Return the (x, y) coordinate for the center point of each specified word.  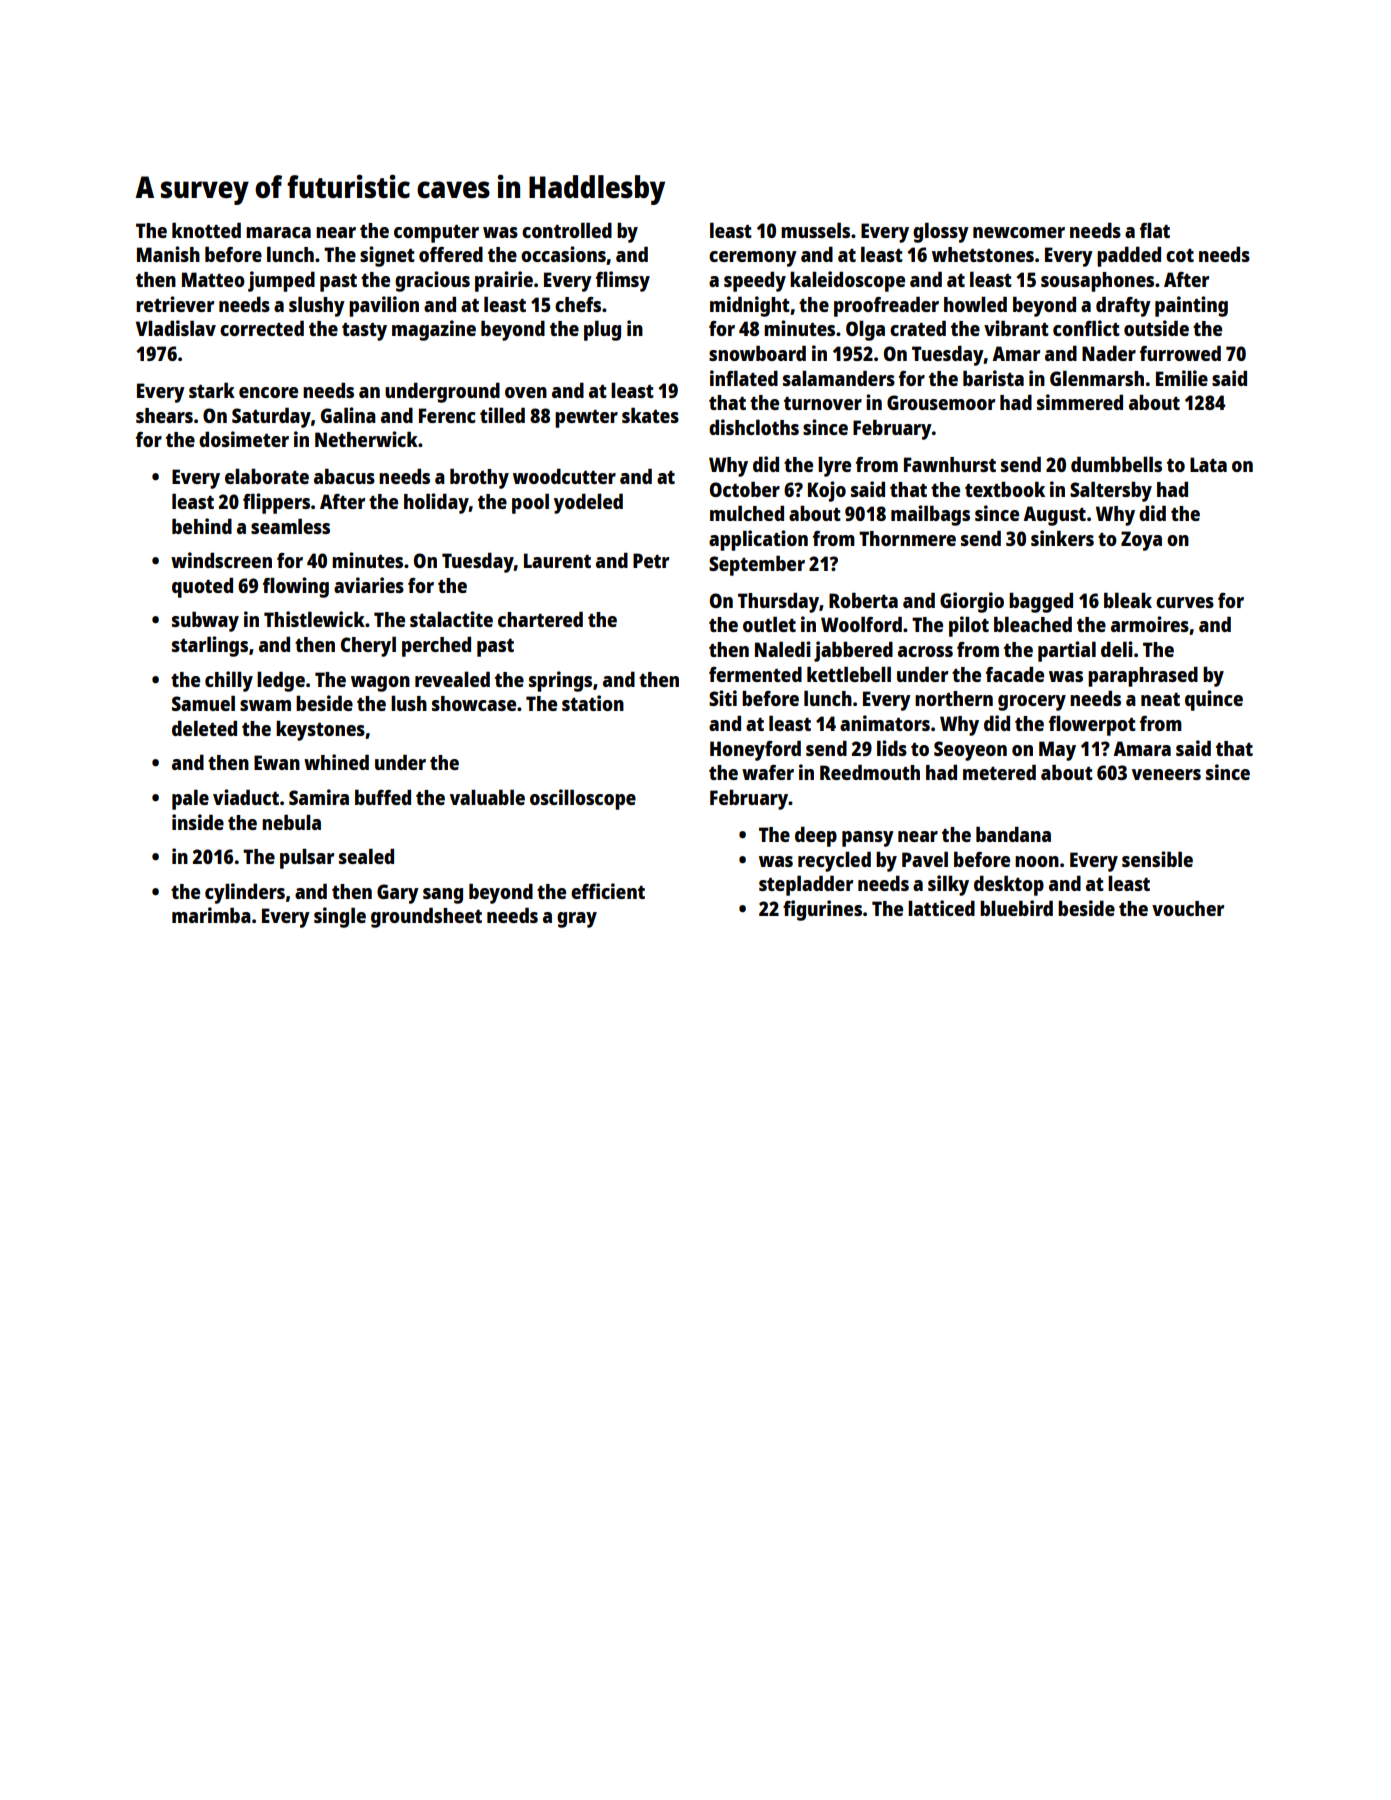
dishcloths (754, 427)
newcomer (1019, 232)
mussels (815, 230)
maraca (278, 232)
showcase (474, 703)
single (340, 917)
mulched (747, 513)
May (1057, 751)
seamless (290, 526)
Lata (1208, 464)
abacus (344, 476)
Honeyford (755, 750)
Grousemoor (941, 402)
